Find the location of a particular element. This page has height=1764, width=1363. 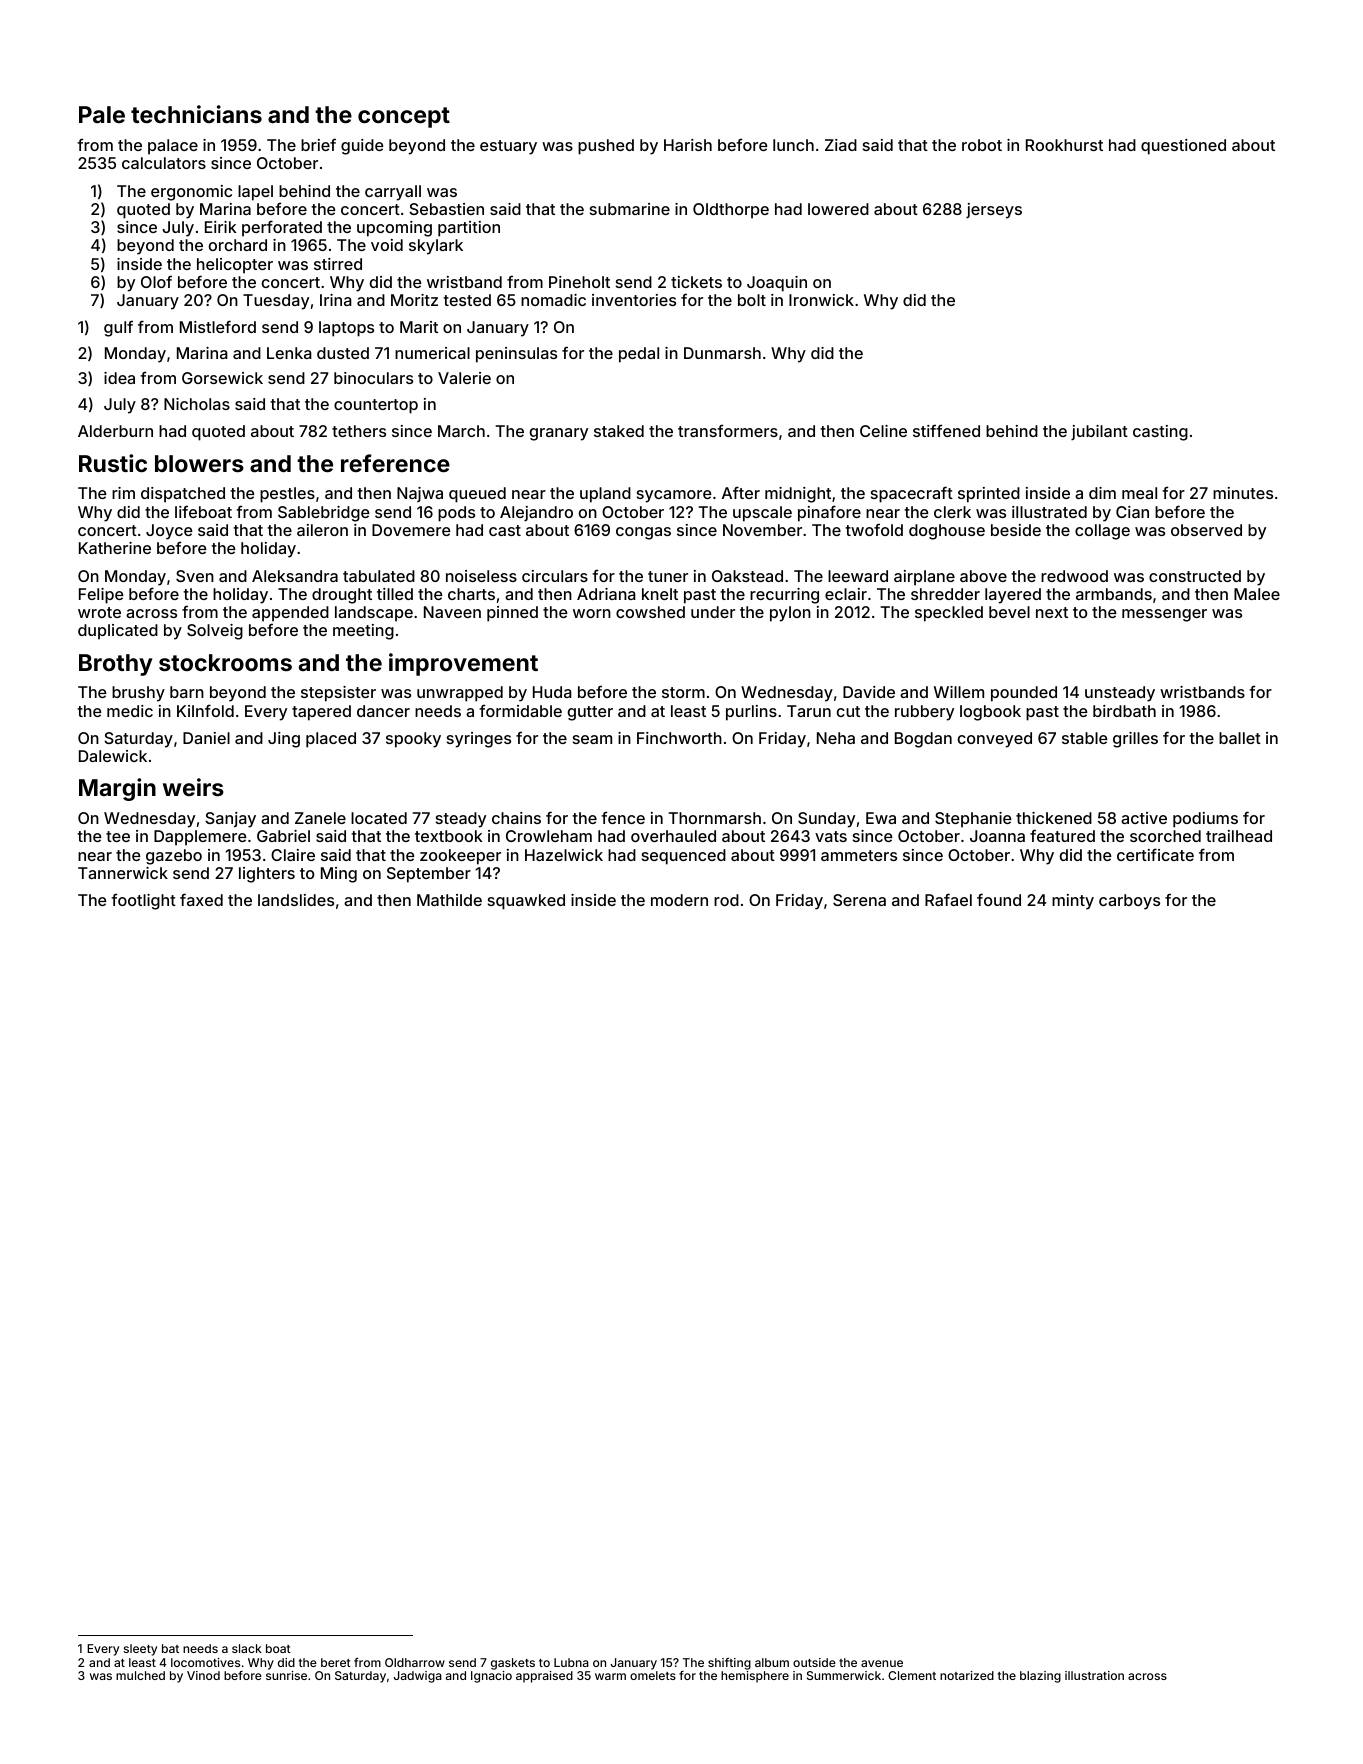

minty is located at coordinates (1073, 902).
